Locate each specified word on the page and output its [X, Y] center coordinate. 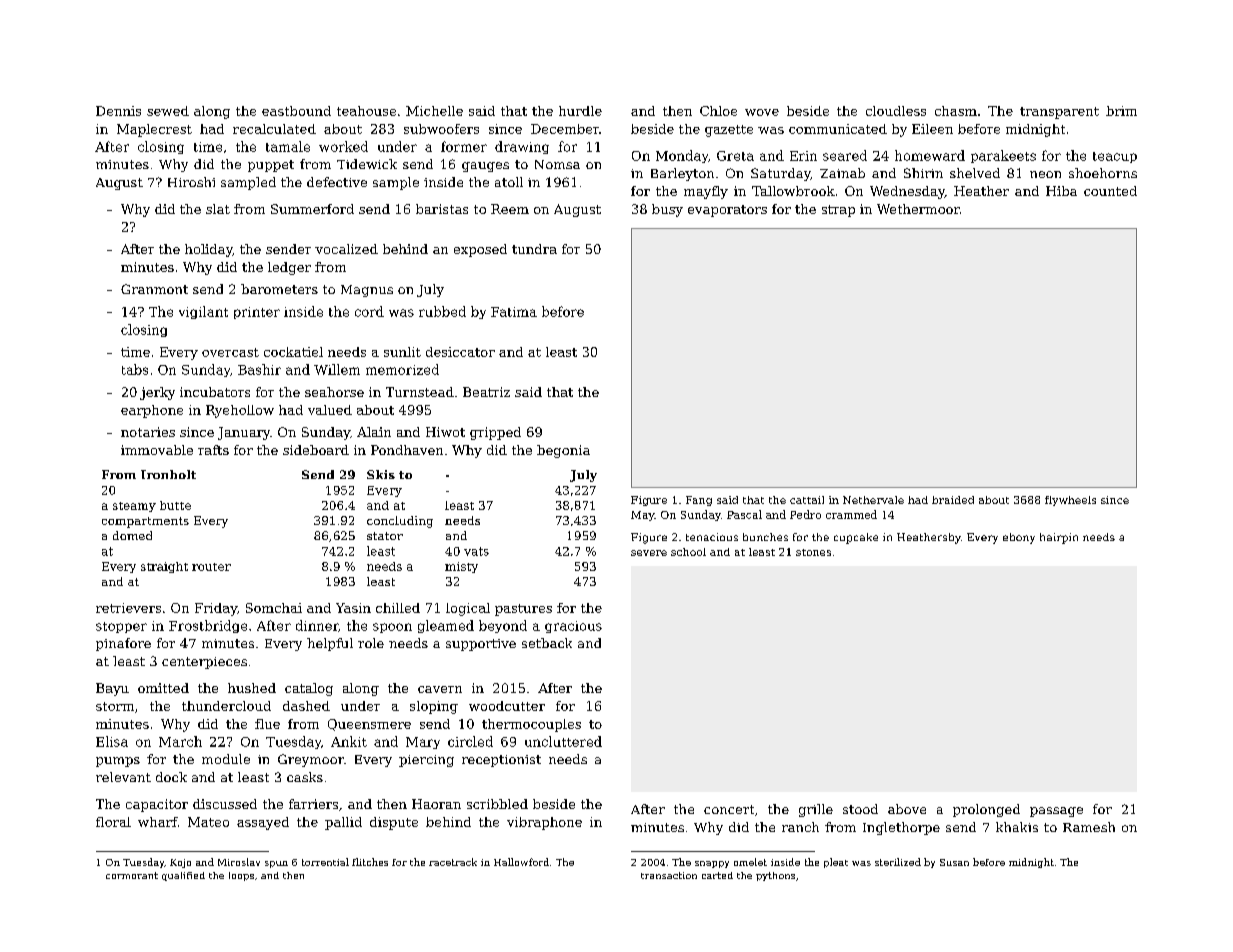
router [211, 567]
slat [218, 209]
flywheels [1070, 501]
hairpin [1059, 538]
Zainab [842, 173]
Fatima [514, 312]
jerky [157, 393]
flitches [370, 862]
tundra [534, 249]
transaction [669, 875]
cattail [807, 500]
